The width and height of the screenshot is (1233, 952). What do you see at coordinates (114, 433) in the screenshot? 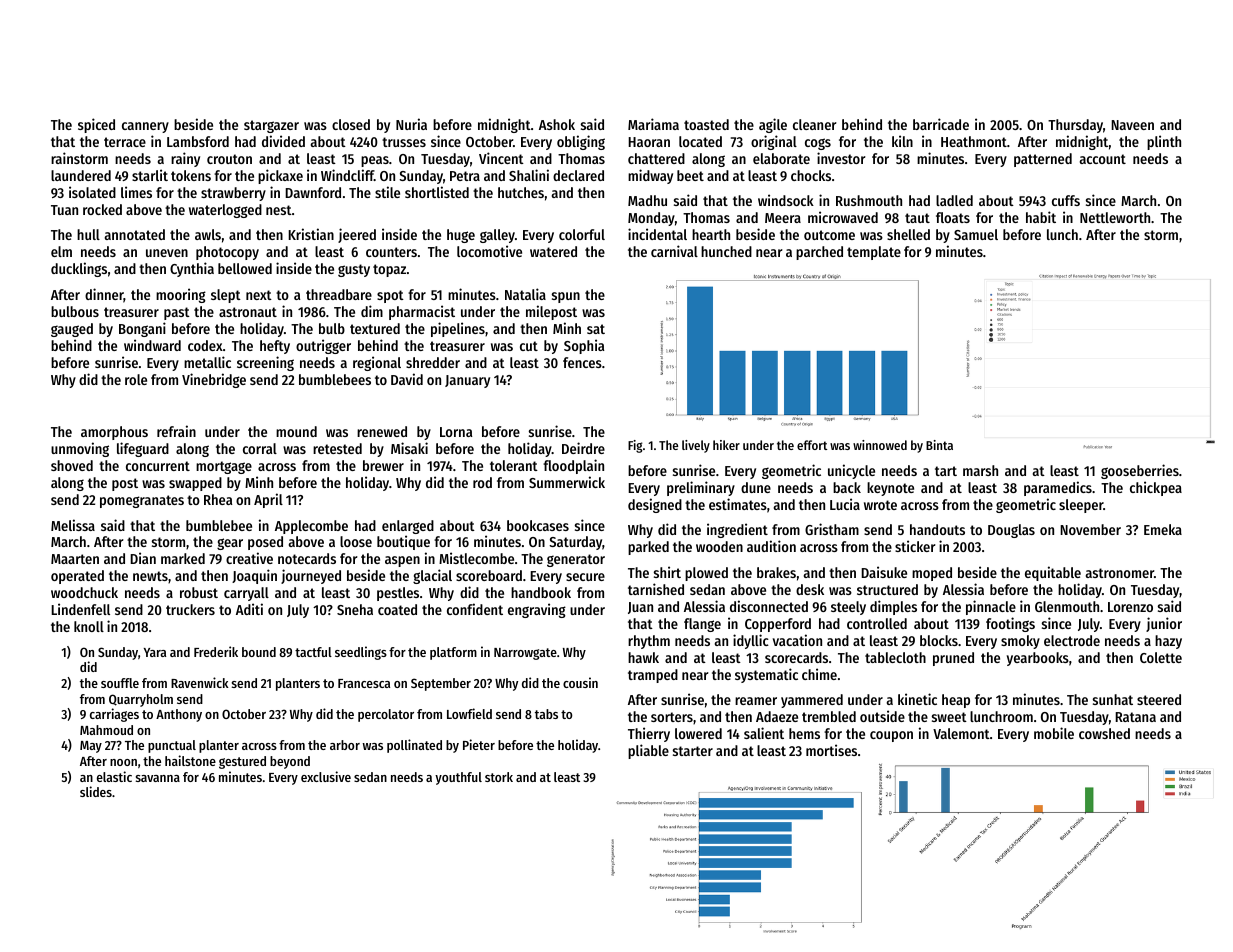
I see `amorphous` at bounding box center [114, 433].
